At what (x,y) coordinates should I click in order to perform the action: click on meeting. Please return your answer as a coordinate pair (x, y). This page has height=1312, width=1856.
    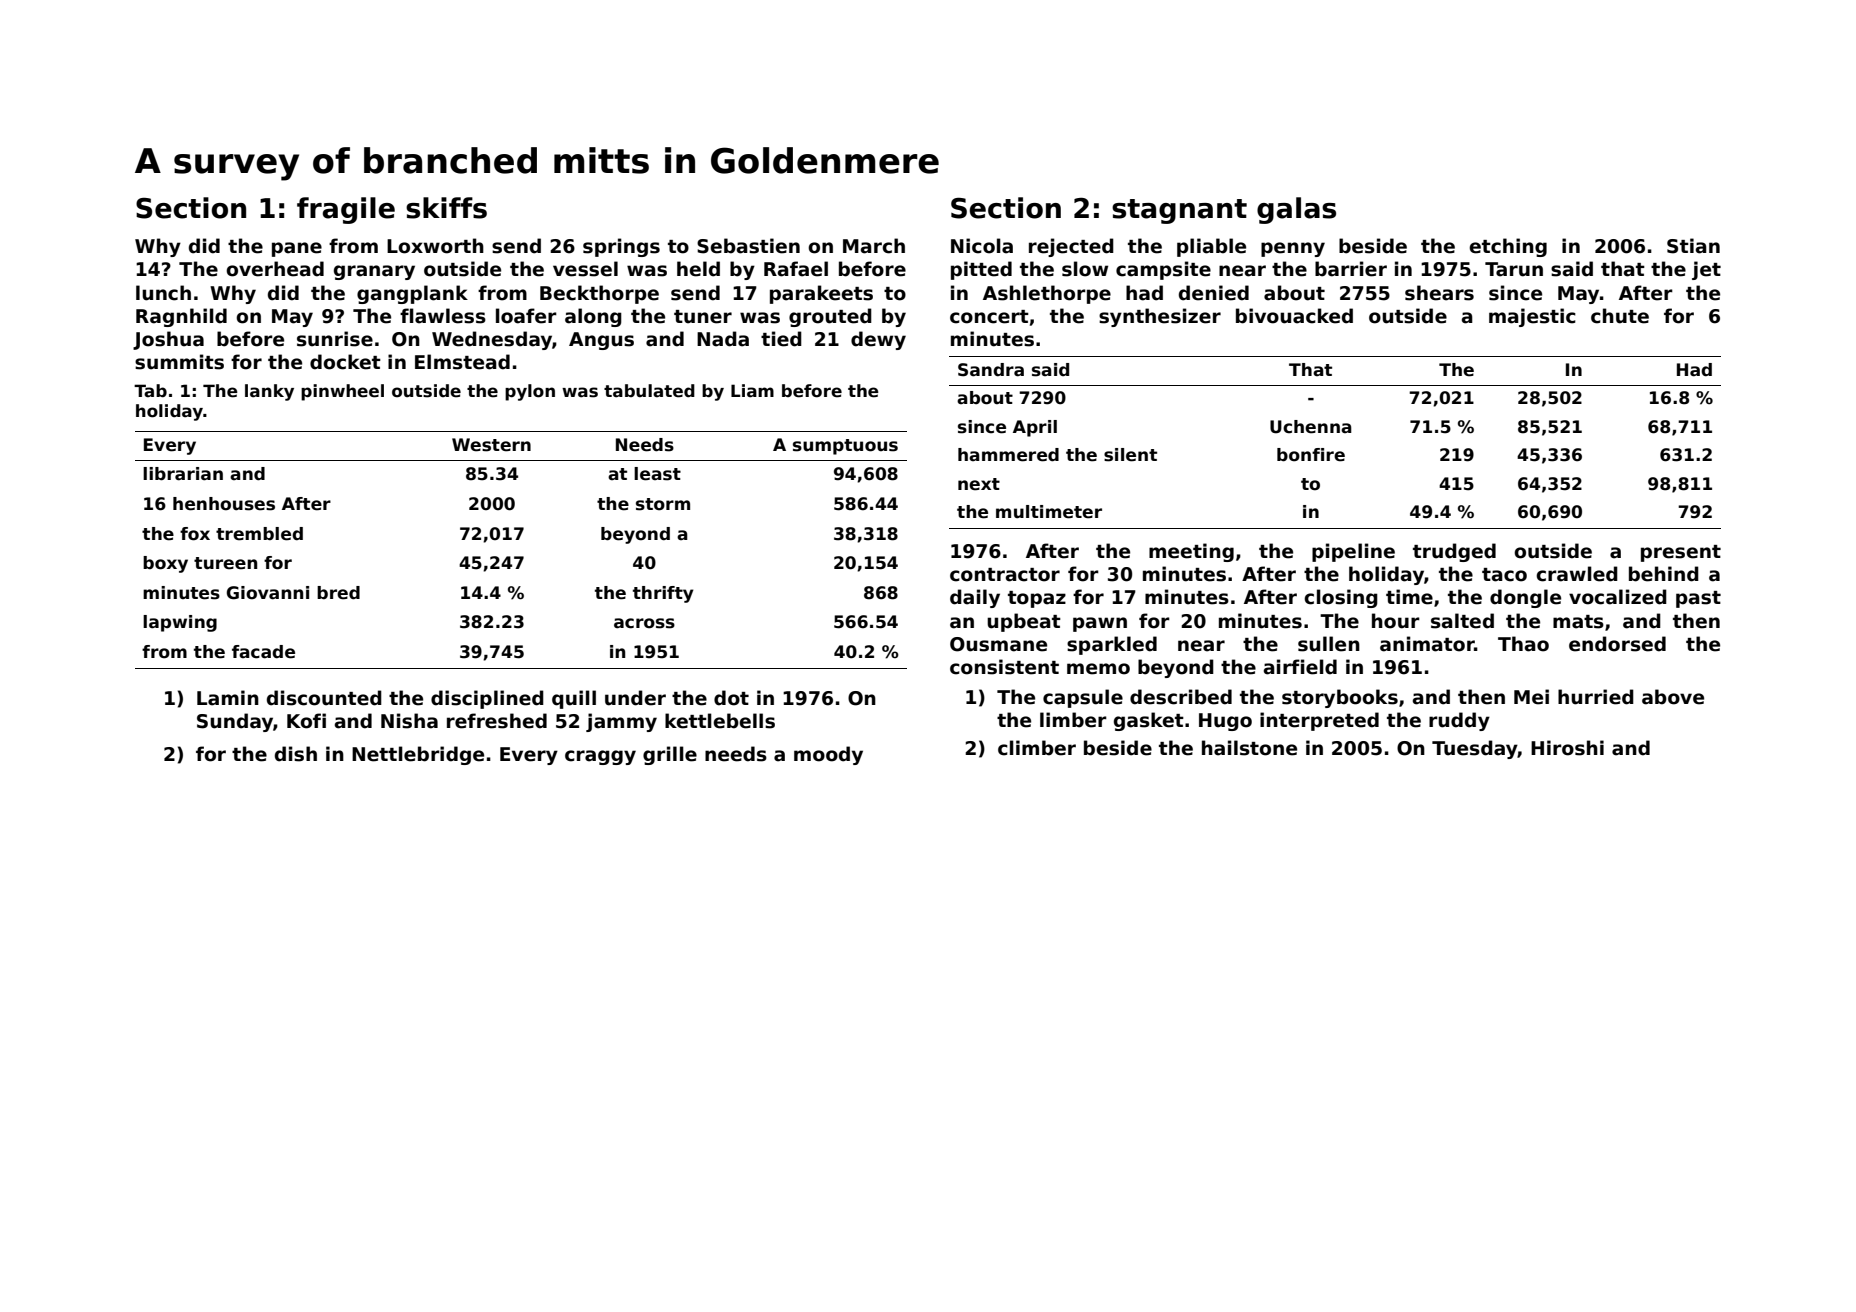
    Looking at the image, I should click on (1191, 552).
